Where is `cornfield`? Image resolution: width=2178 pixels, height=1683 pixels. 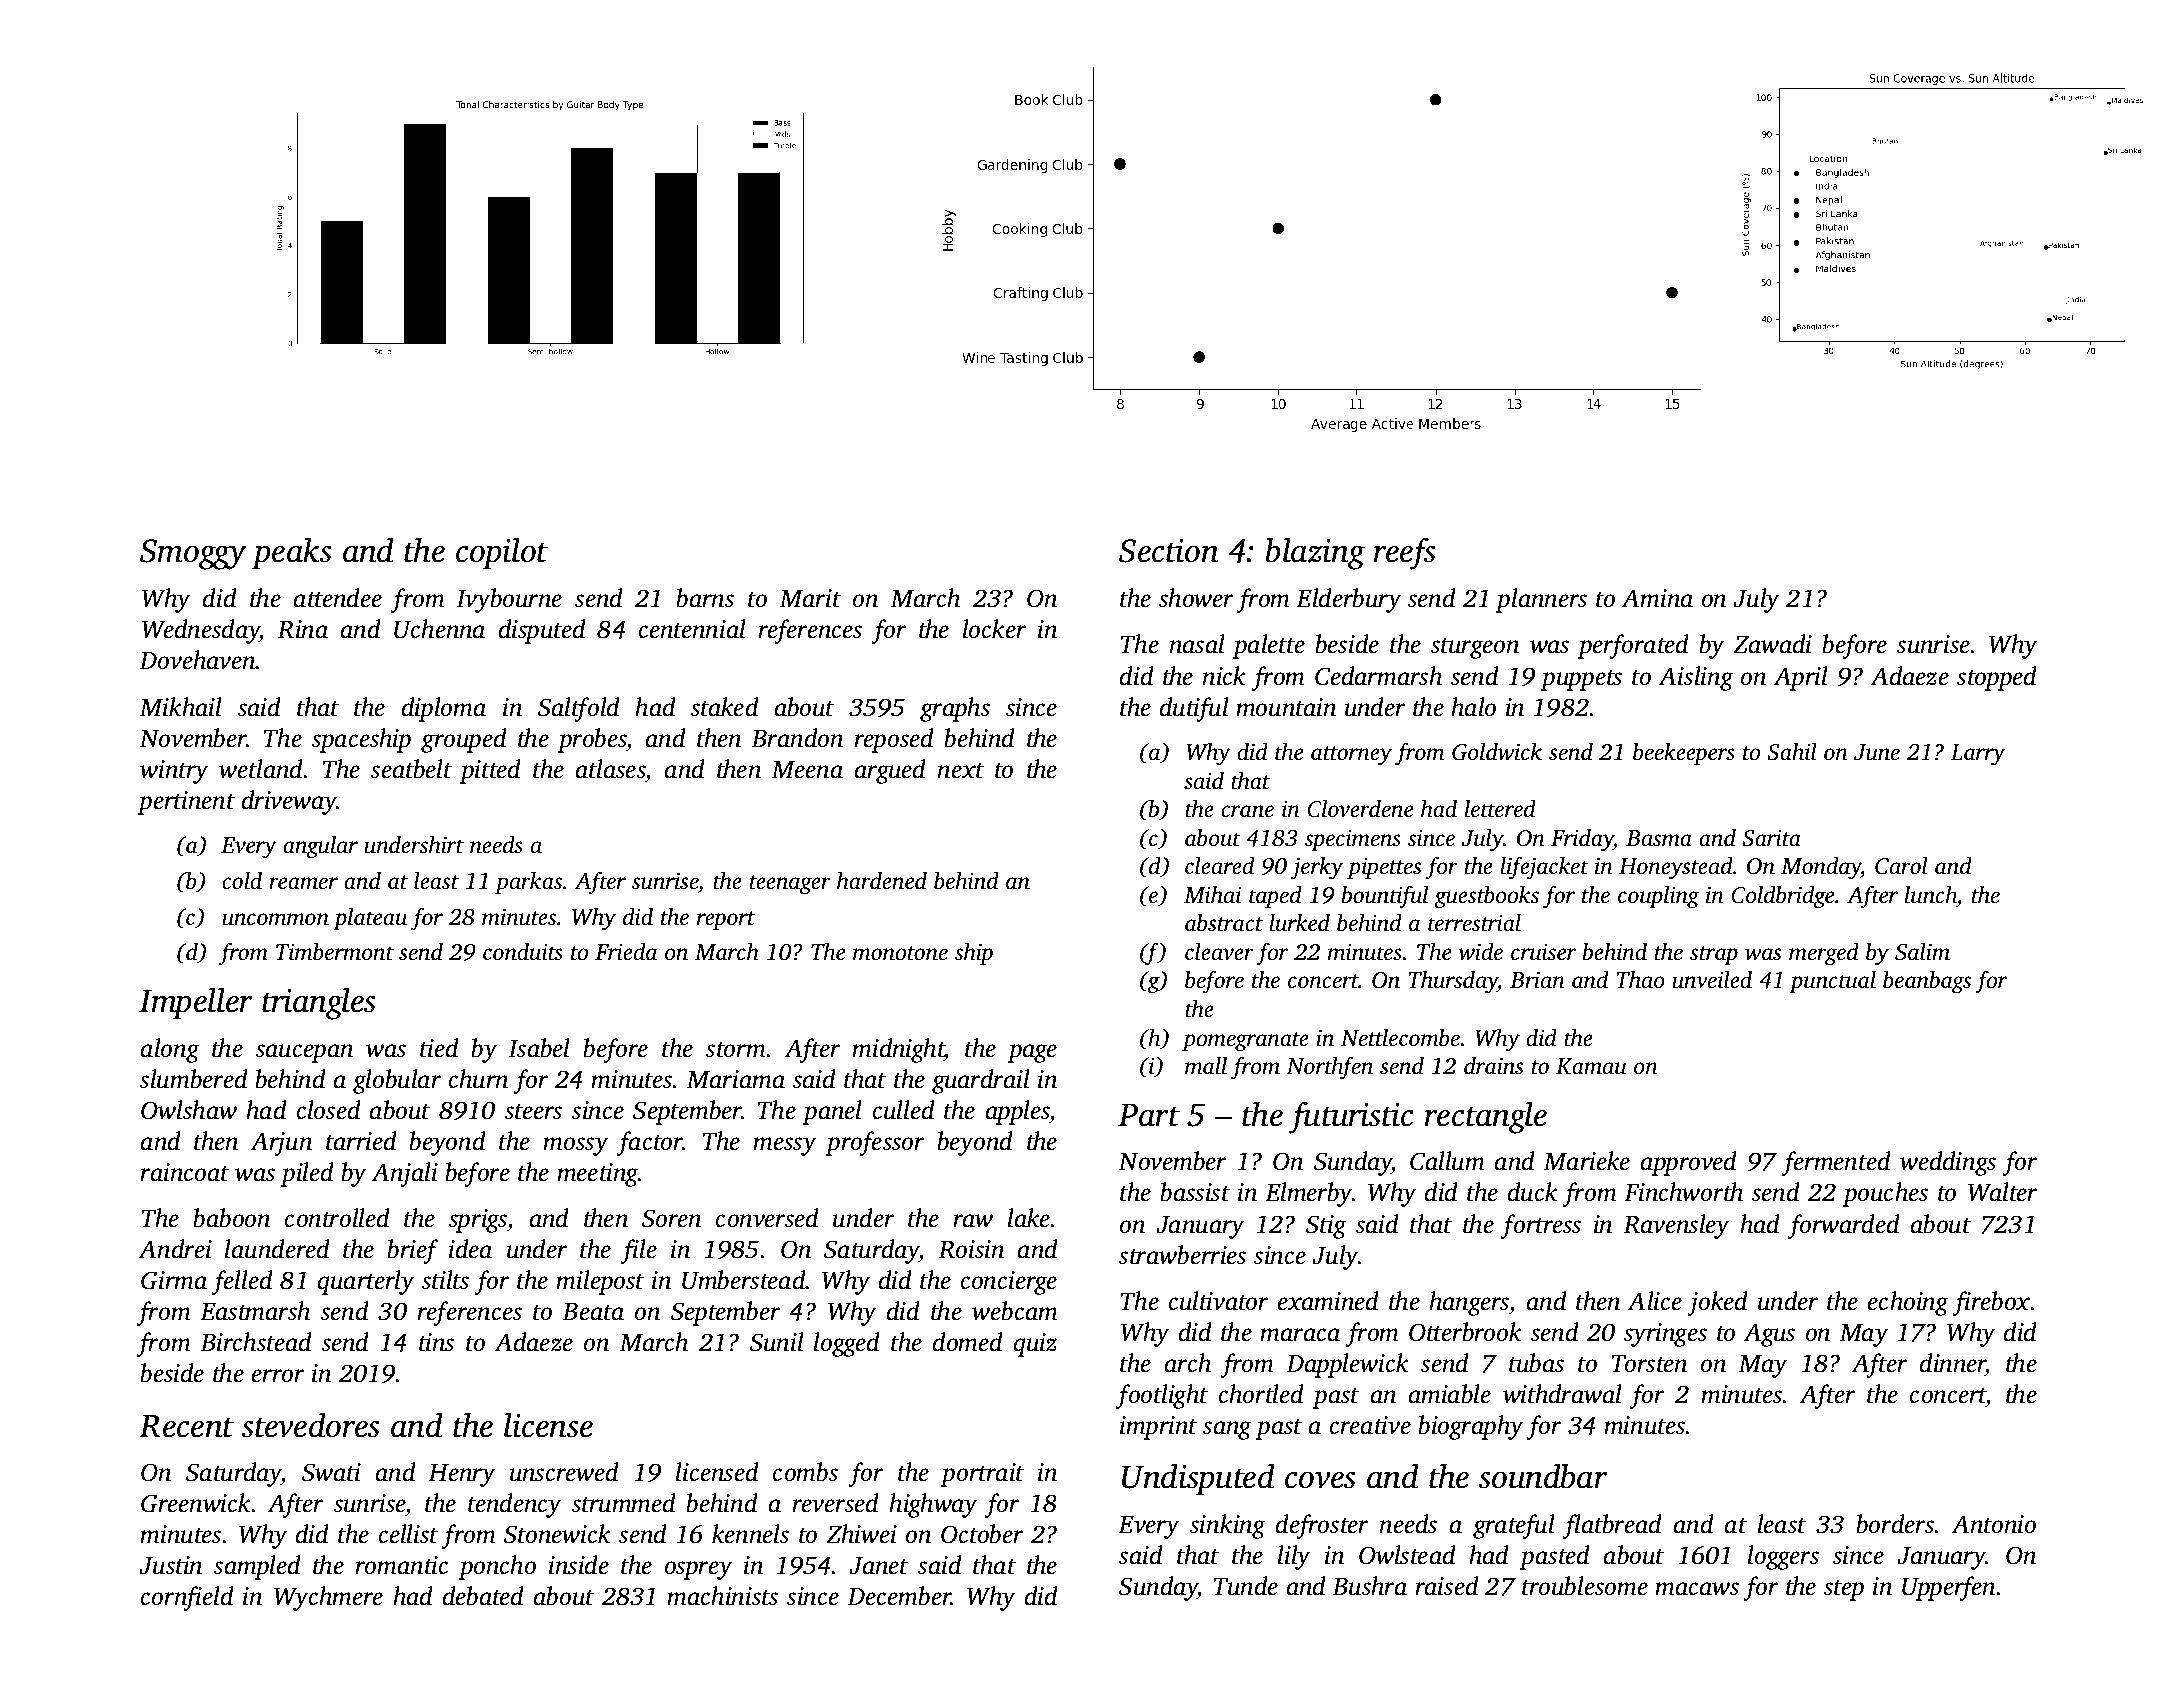 cornfield is located at coordinates (187, 1598).
